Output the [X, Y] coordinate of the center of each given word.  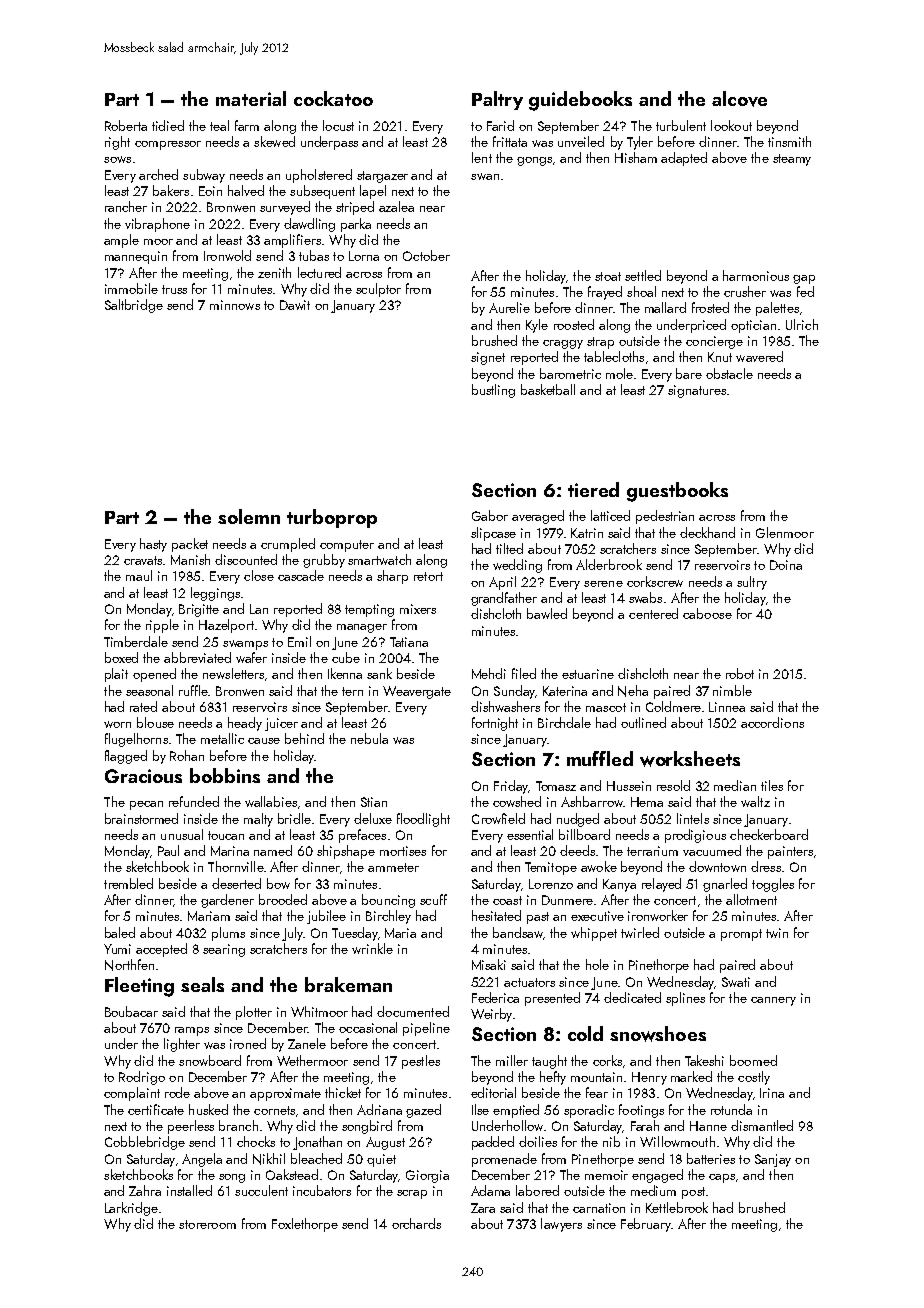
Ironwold [227, 255]
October [426, 255]
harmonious [756, 275]
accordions [772, 722]
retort [428, 576]
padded [493, 1143]
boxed [121, 657]
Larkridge [131, 1209]
